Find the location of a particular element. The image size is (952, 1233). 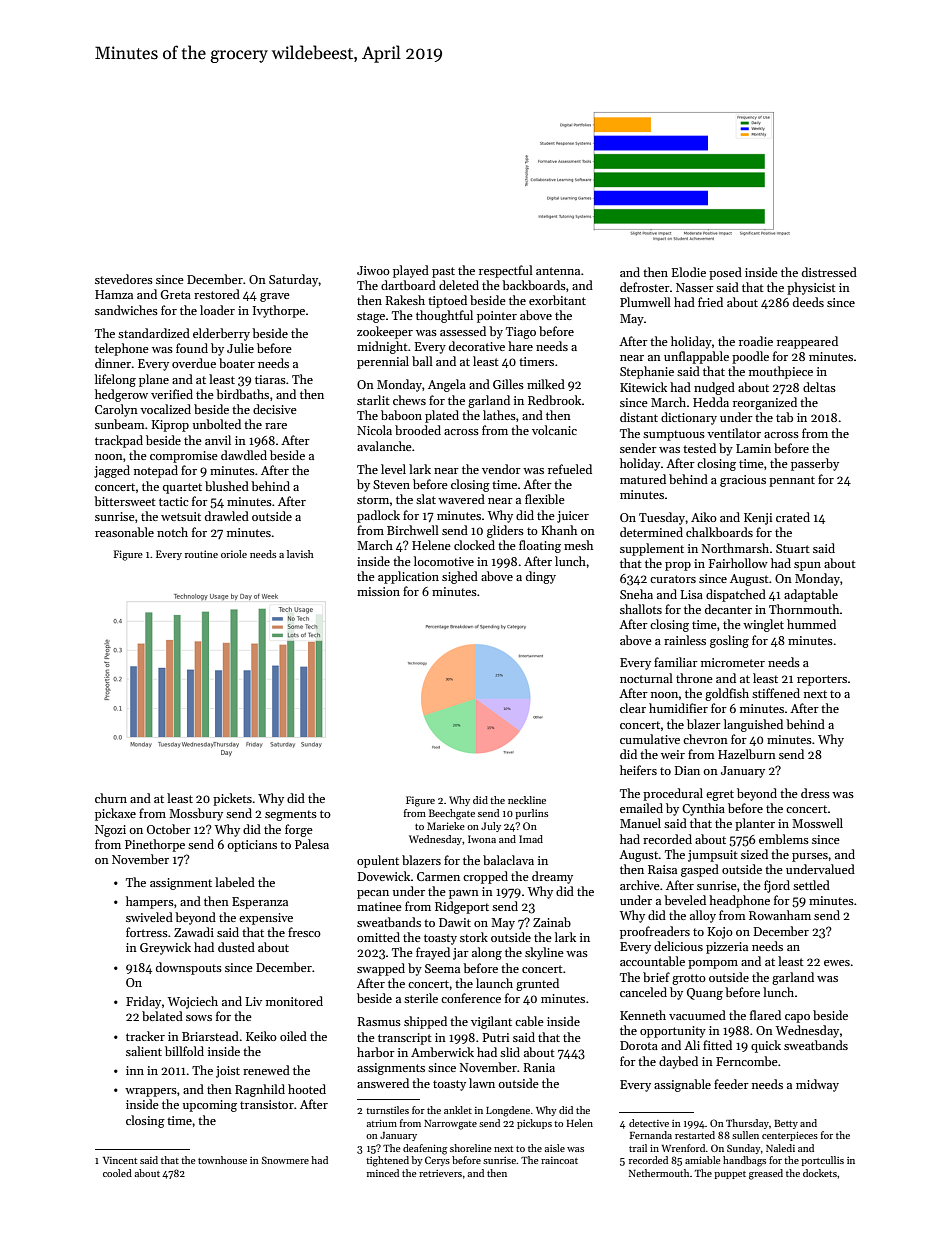

passerby is located at coordinates (815, 464).
